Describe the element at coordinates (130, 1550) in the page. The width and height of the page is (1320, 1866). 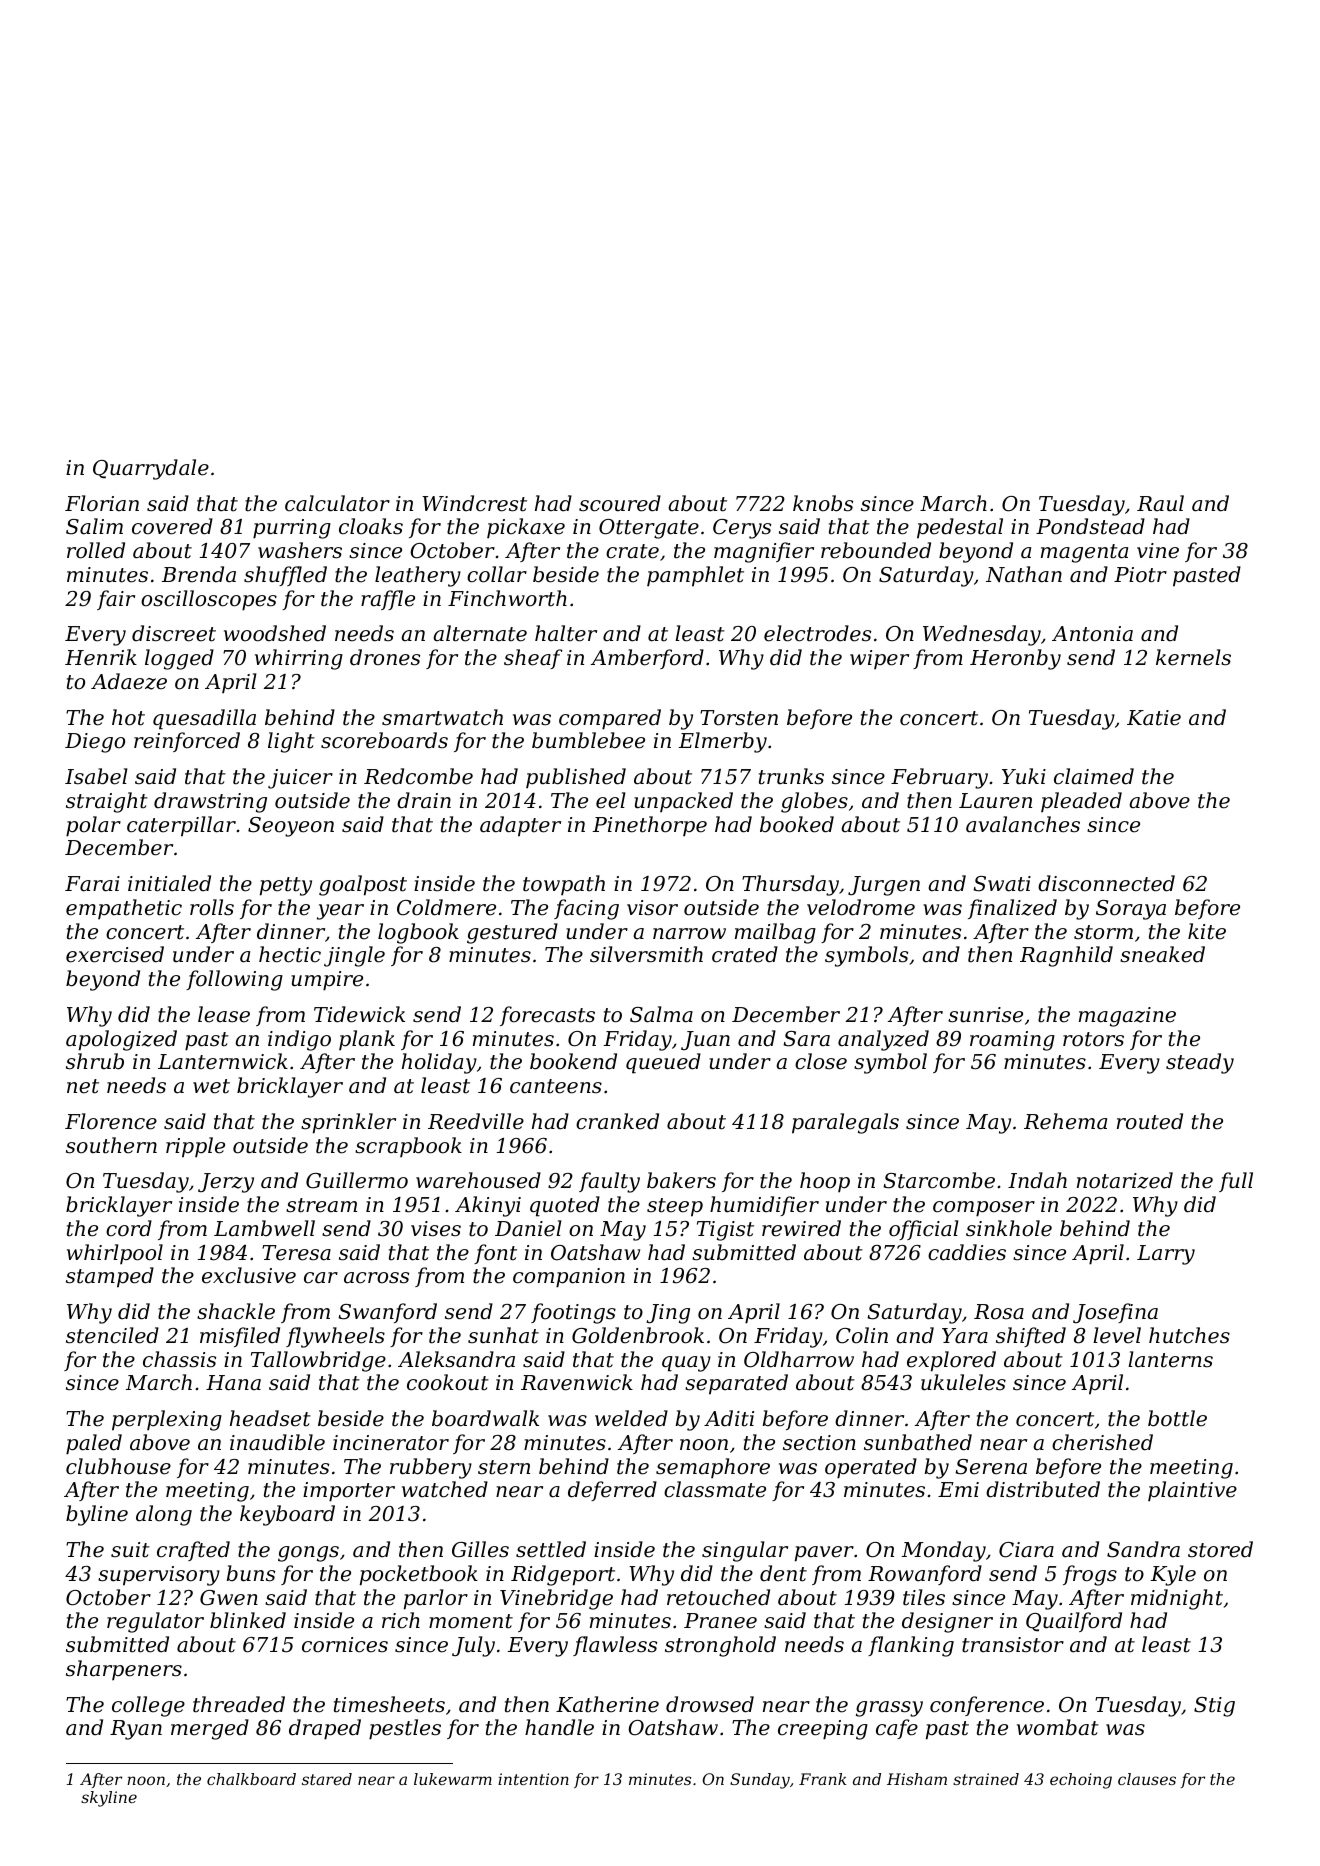
I see `suit` at that location.
